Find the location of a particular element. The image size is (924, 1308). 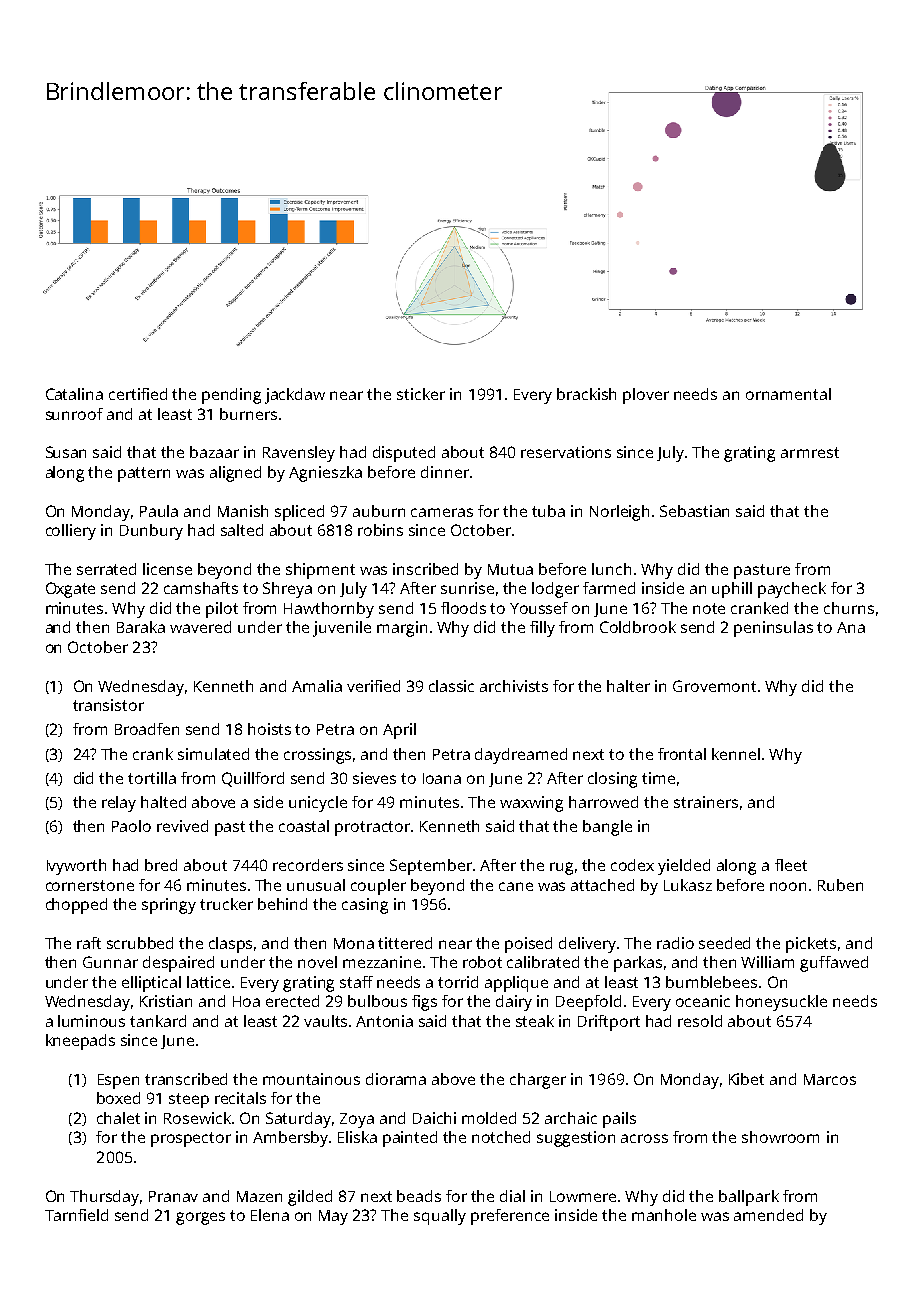

sunroof is located at coordinates (74, 414).
